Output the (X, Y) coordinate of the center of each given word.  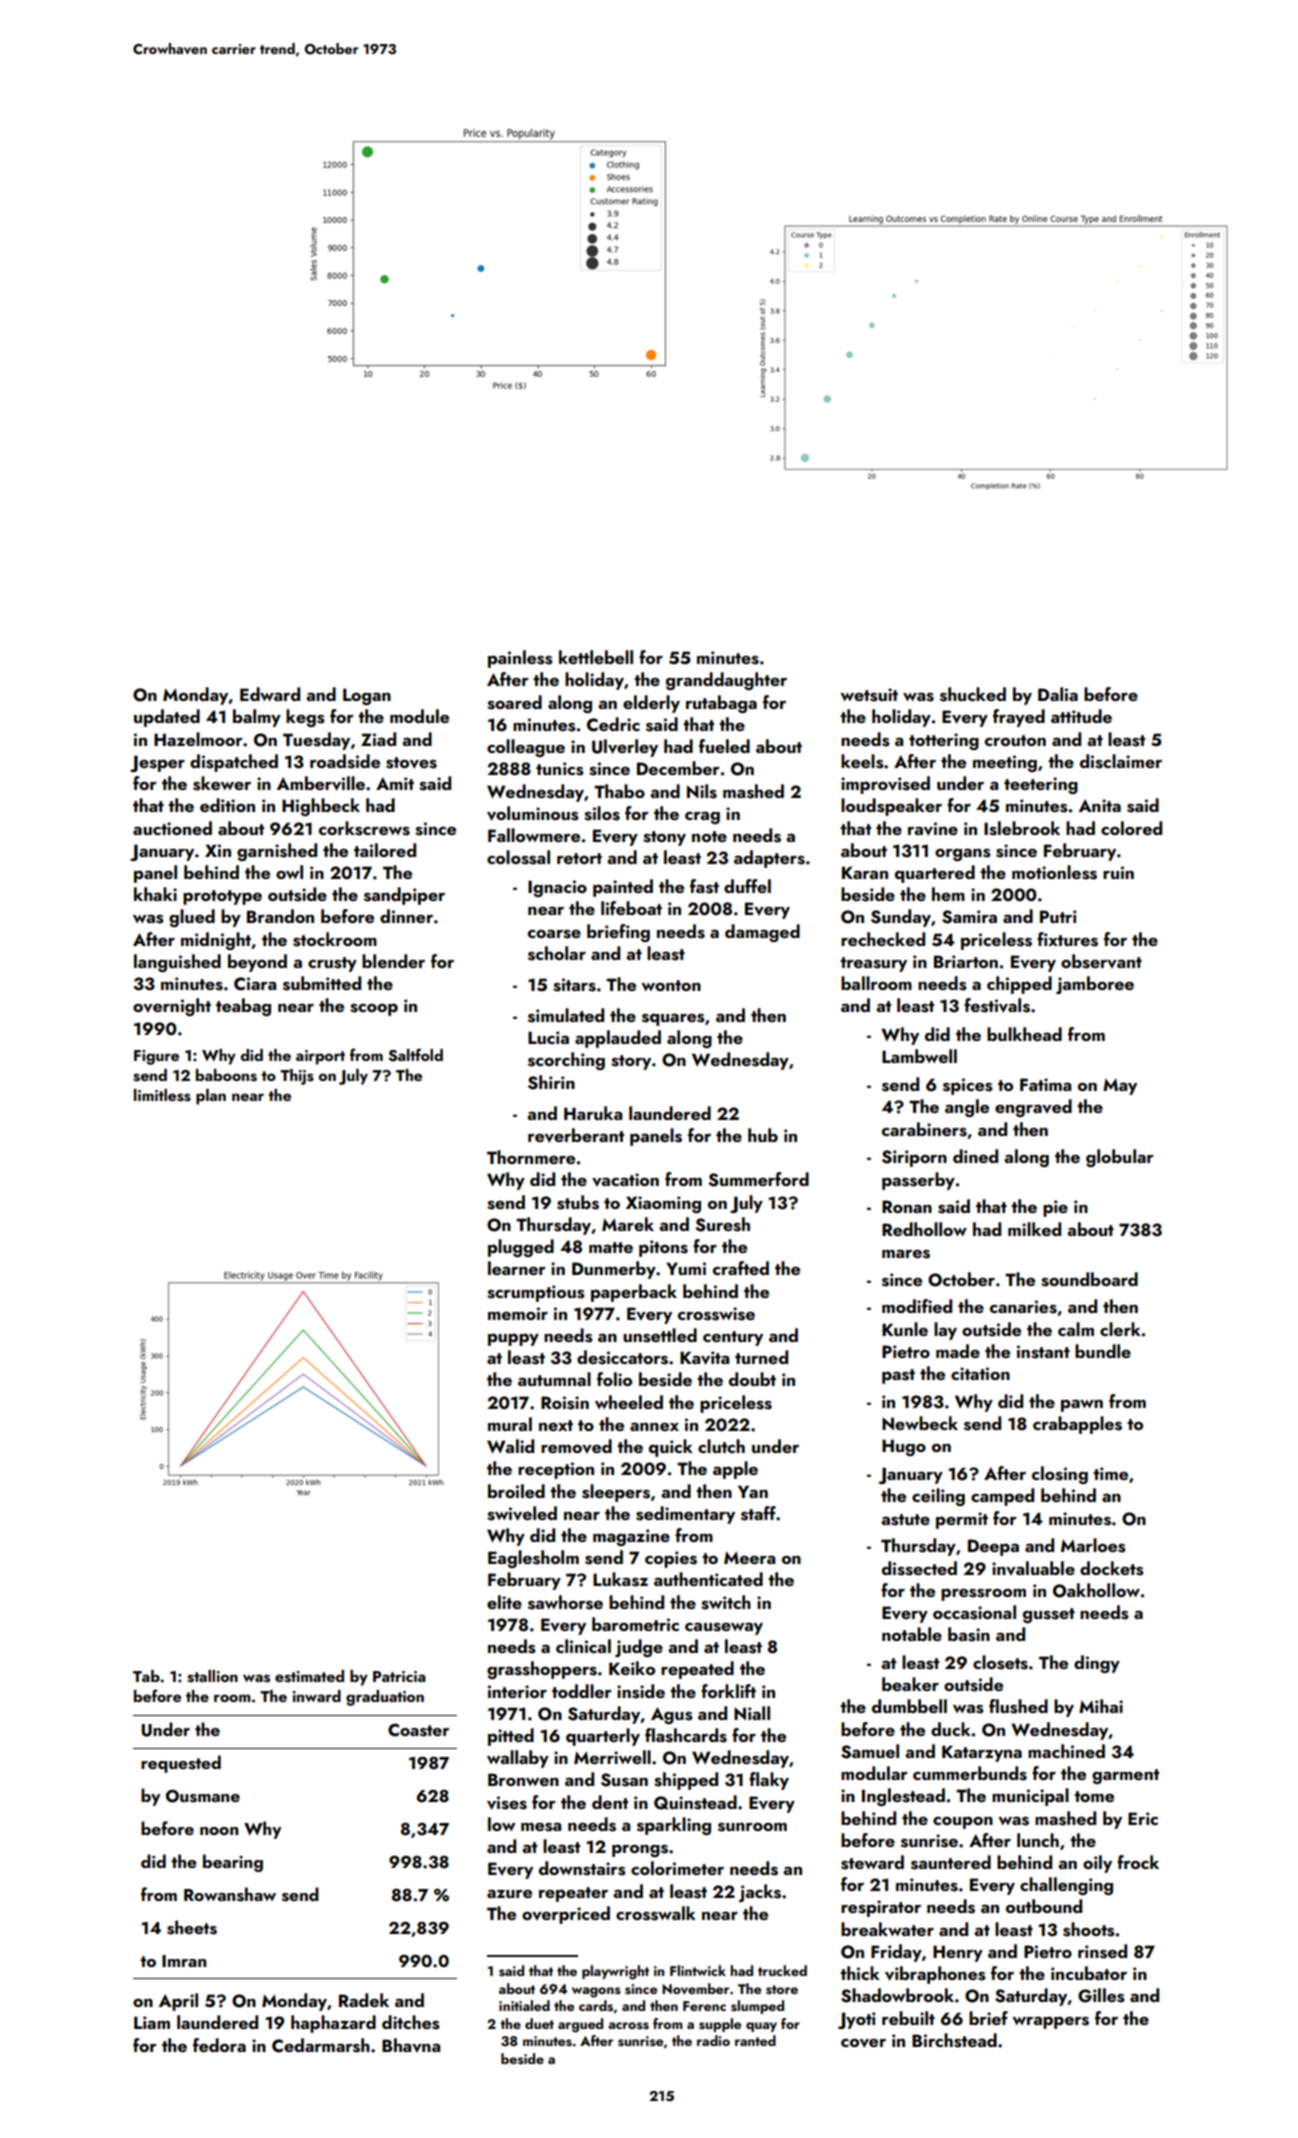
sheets (192, 1927)
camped (1002, 1497)
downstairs (582, 1868)
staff (758, 1513)
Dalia (1058, 694)
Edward (270, 694)
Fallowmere (534, 835)
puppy (513, 1339)
